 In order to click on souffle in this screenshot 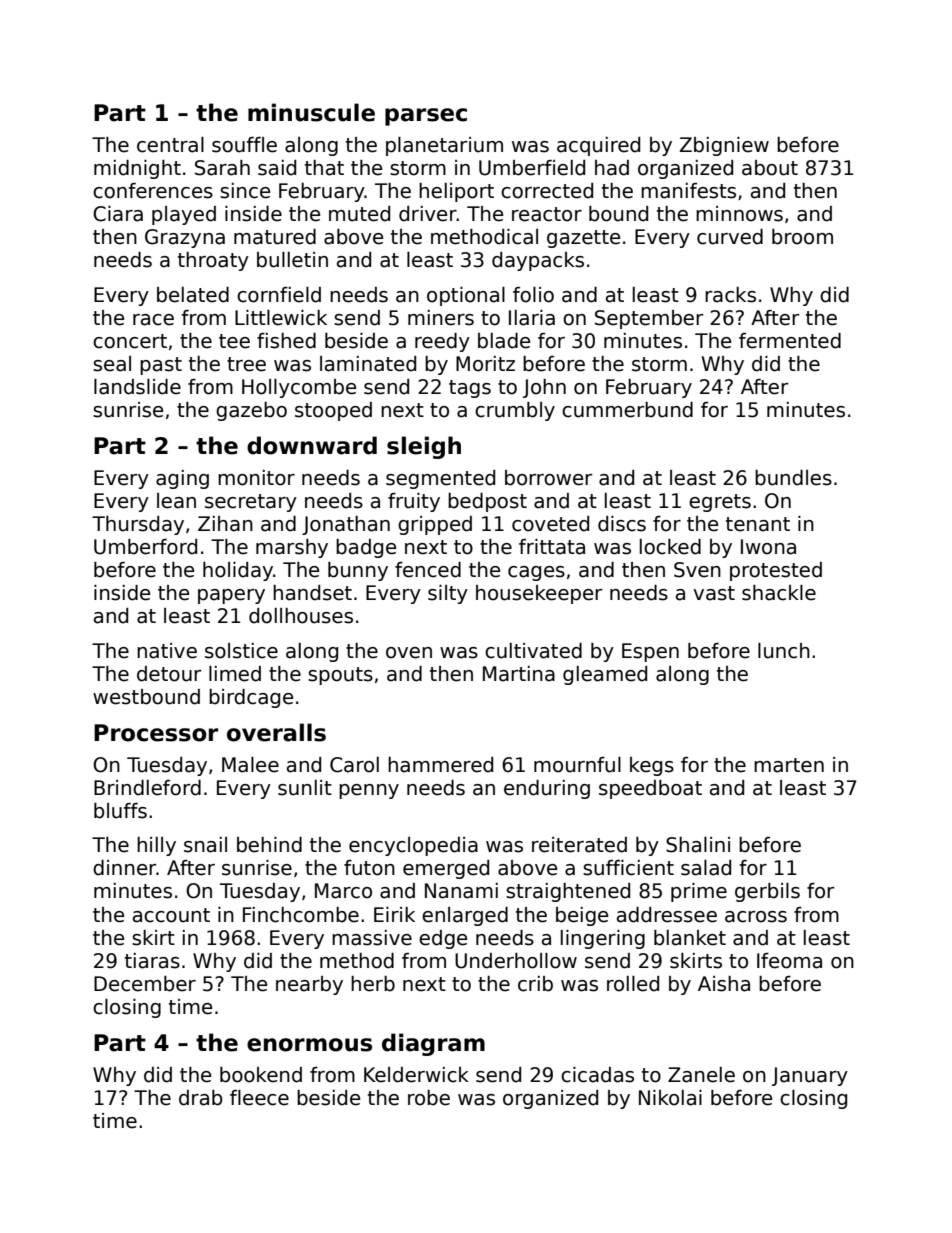, I will do `click(244, 145)`.
